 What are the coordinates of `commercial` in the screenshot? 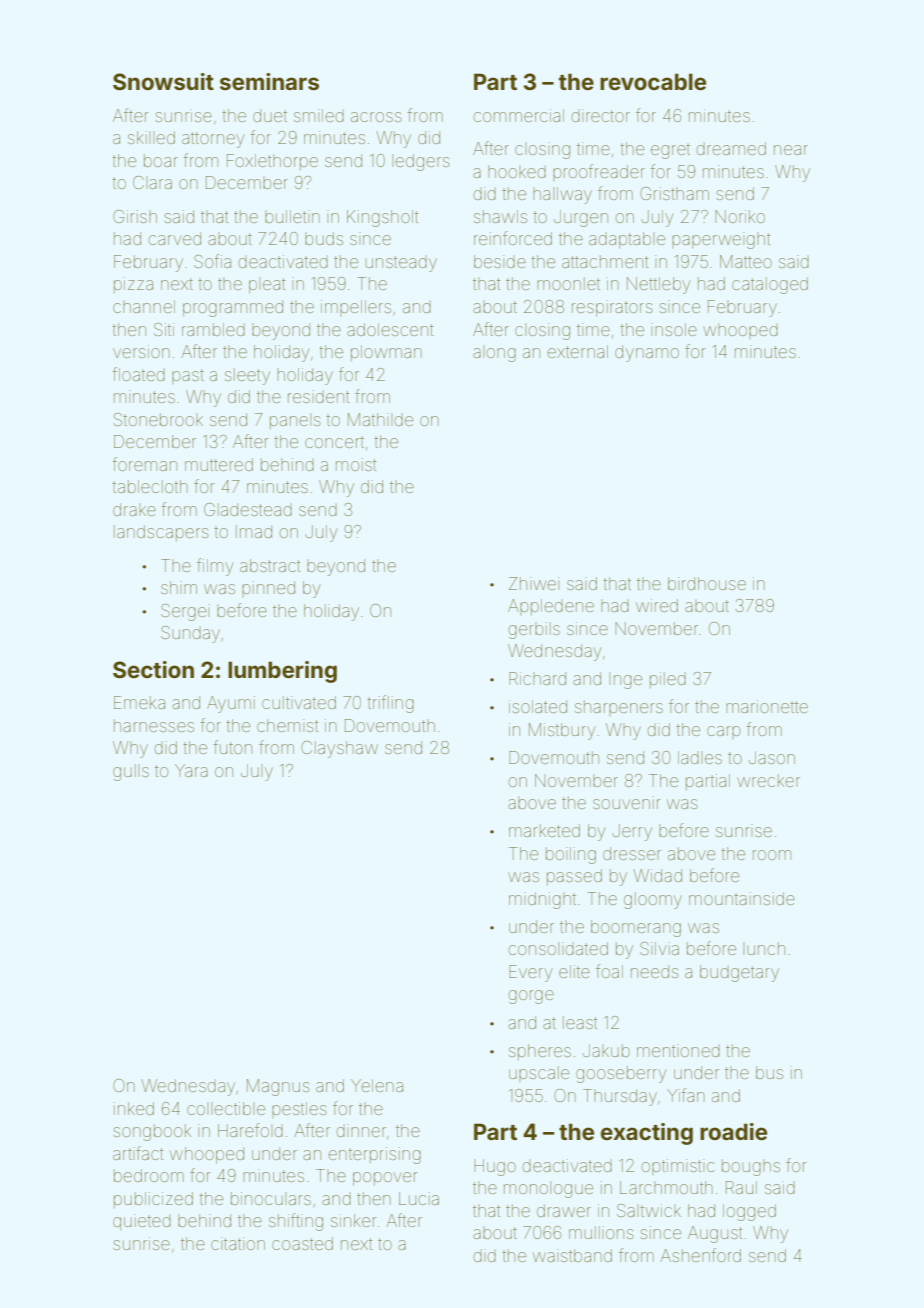 It's located at (519, 115).
